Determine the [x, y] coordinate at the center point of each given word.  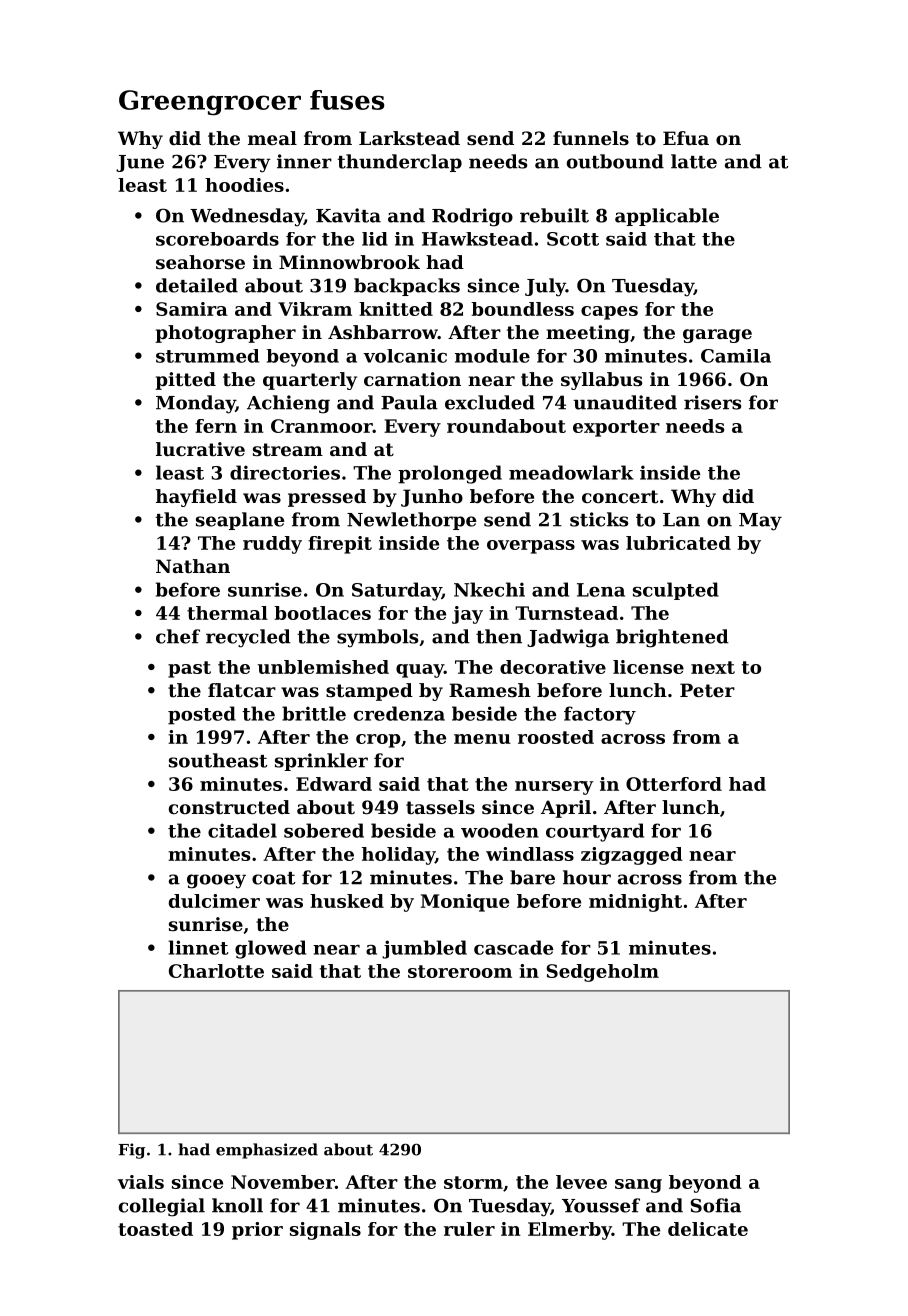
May [760, 522]
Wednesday [247, 217]
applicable [667, 217]
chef [178, 636]
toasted [155, 1229]
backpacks [407, 287]
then [499, 636]
